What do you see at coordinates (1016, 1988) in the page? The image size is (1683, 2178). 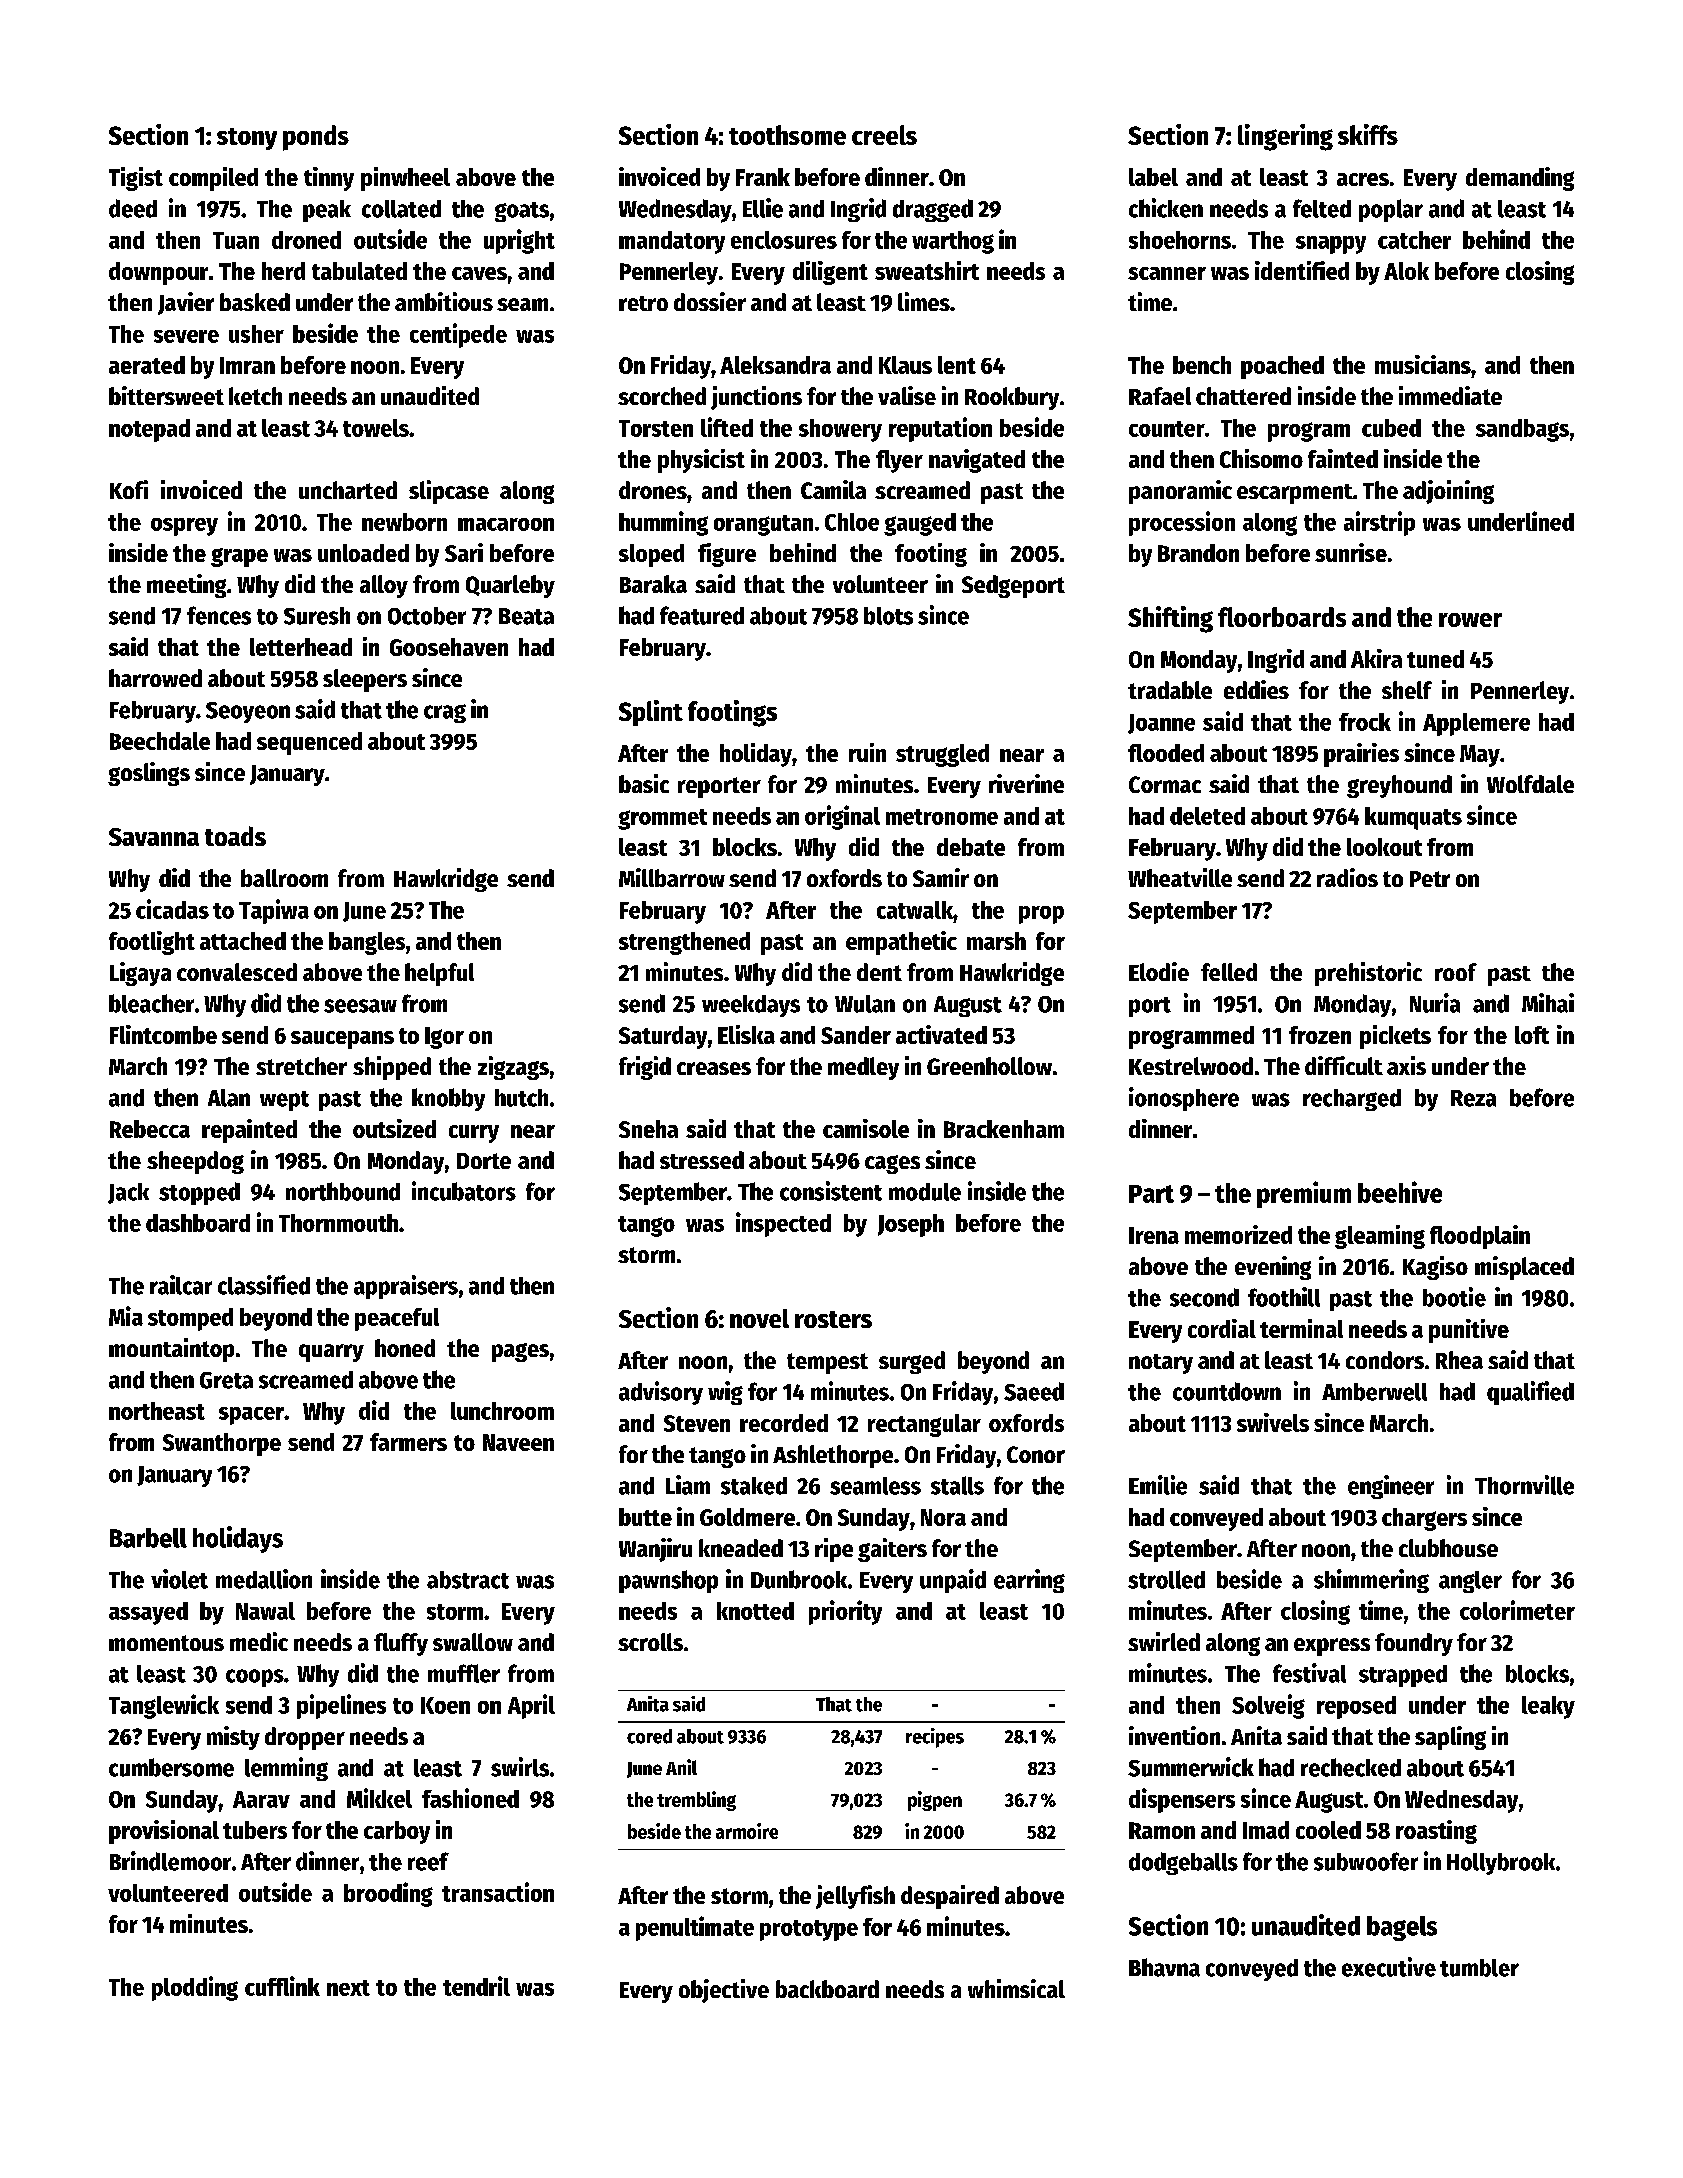 I see `whimsical` at bounding box center [1016, 1988].
